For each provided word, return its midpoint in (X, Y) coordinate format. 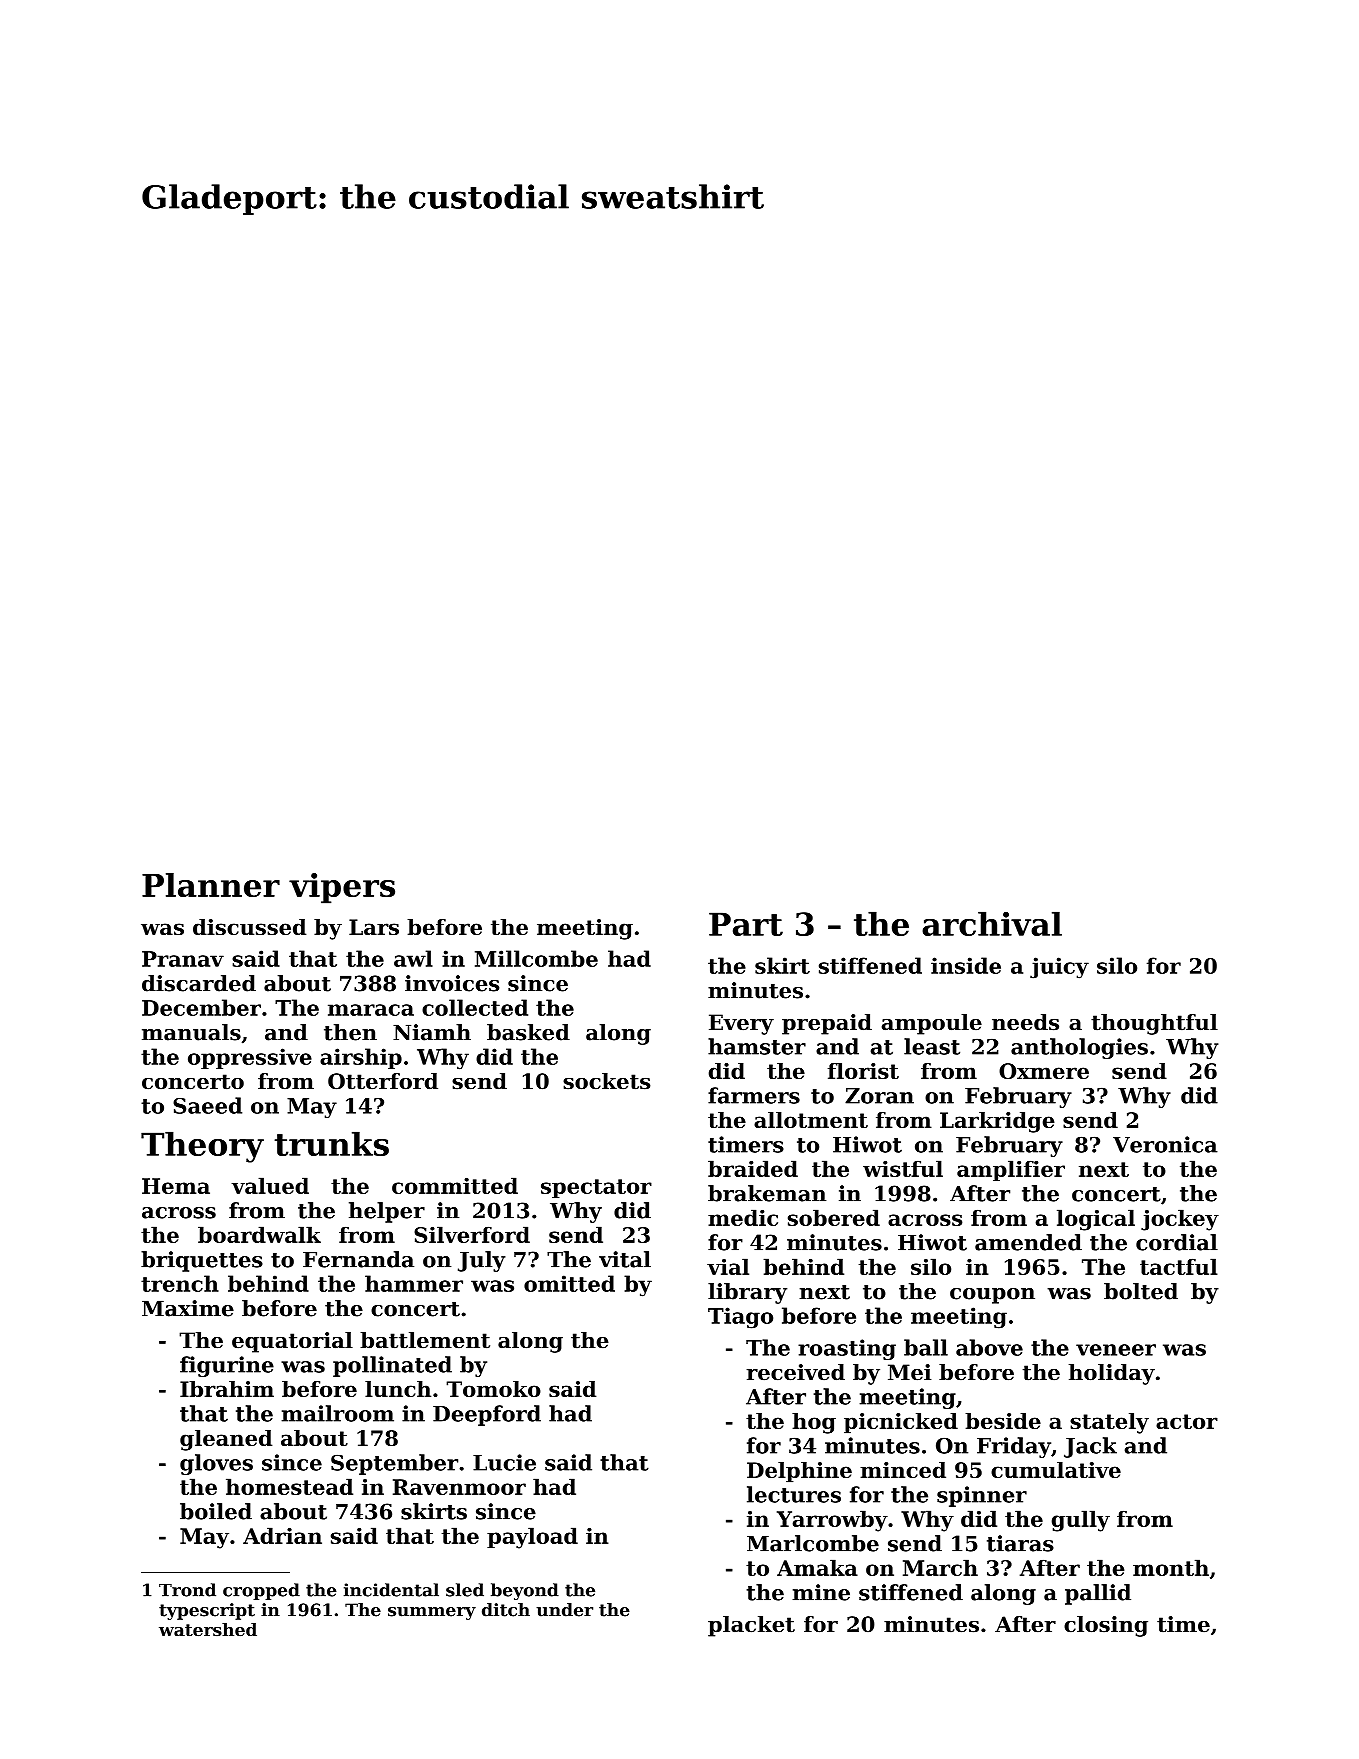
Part (746, 924)
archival (992, 923)
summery (432, 1613)
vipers (342, 888)
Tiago (740, 1318)
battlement (425, 1340)
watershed (208, 1629)
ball (926, 1347)
